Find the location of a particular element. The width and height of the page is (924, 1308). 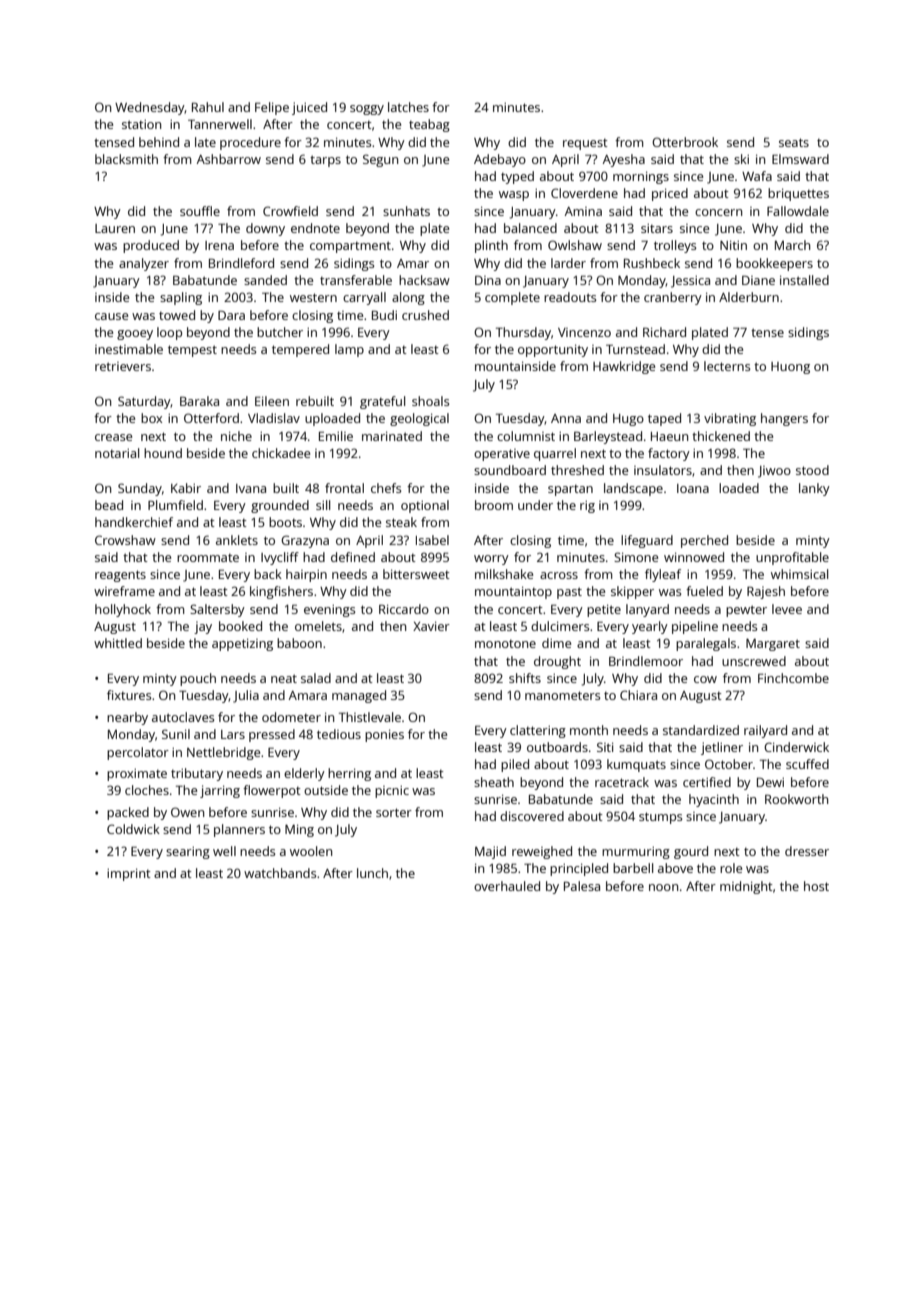

procedure is located at coordinates (250, 143).
